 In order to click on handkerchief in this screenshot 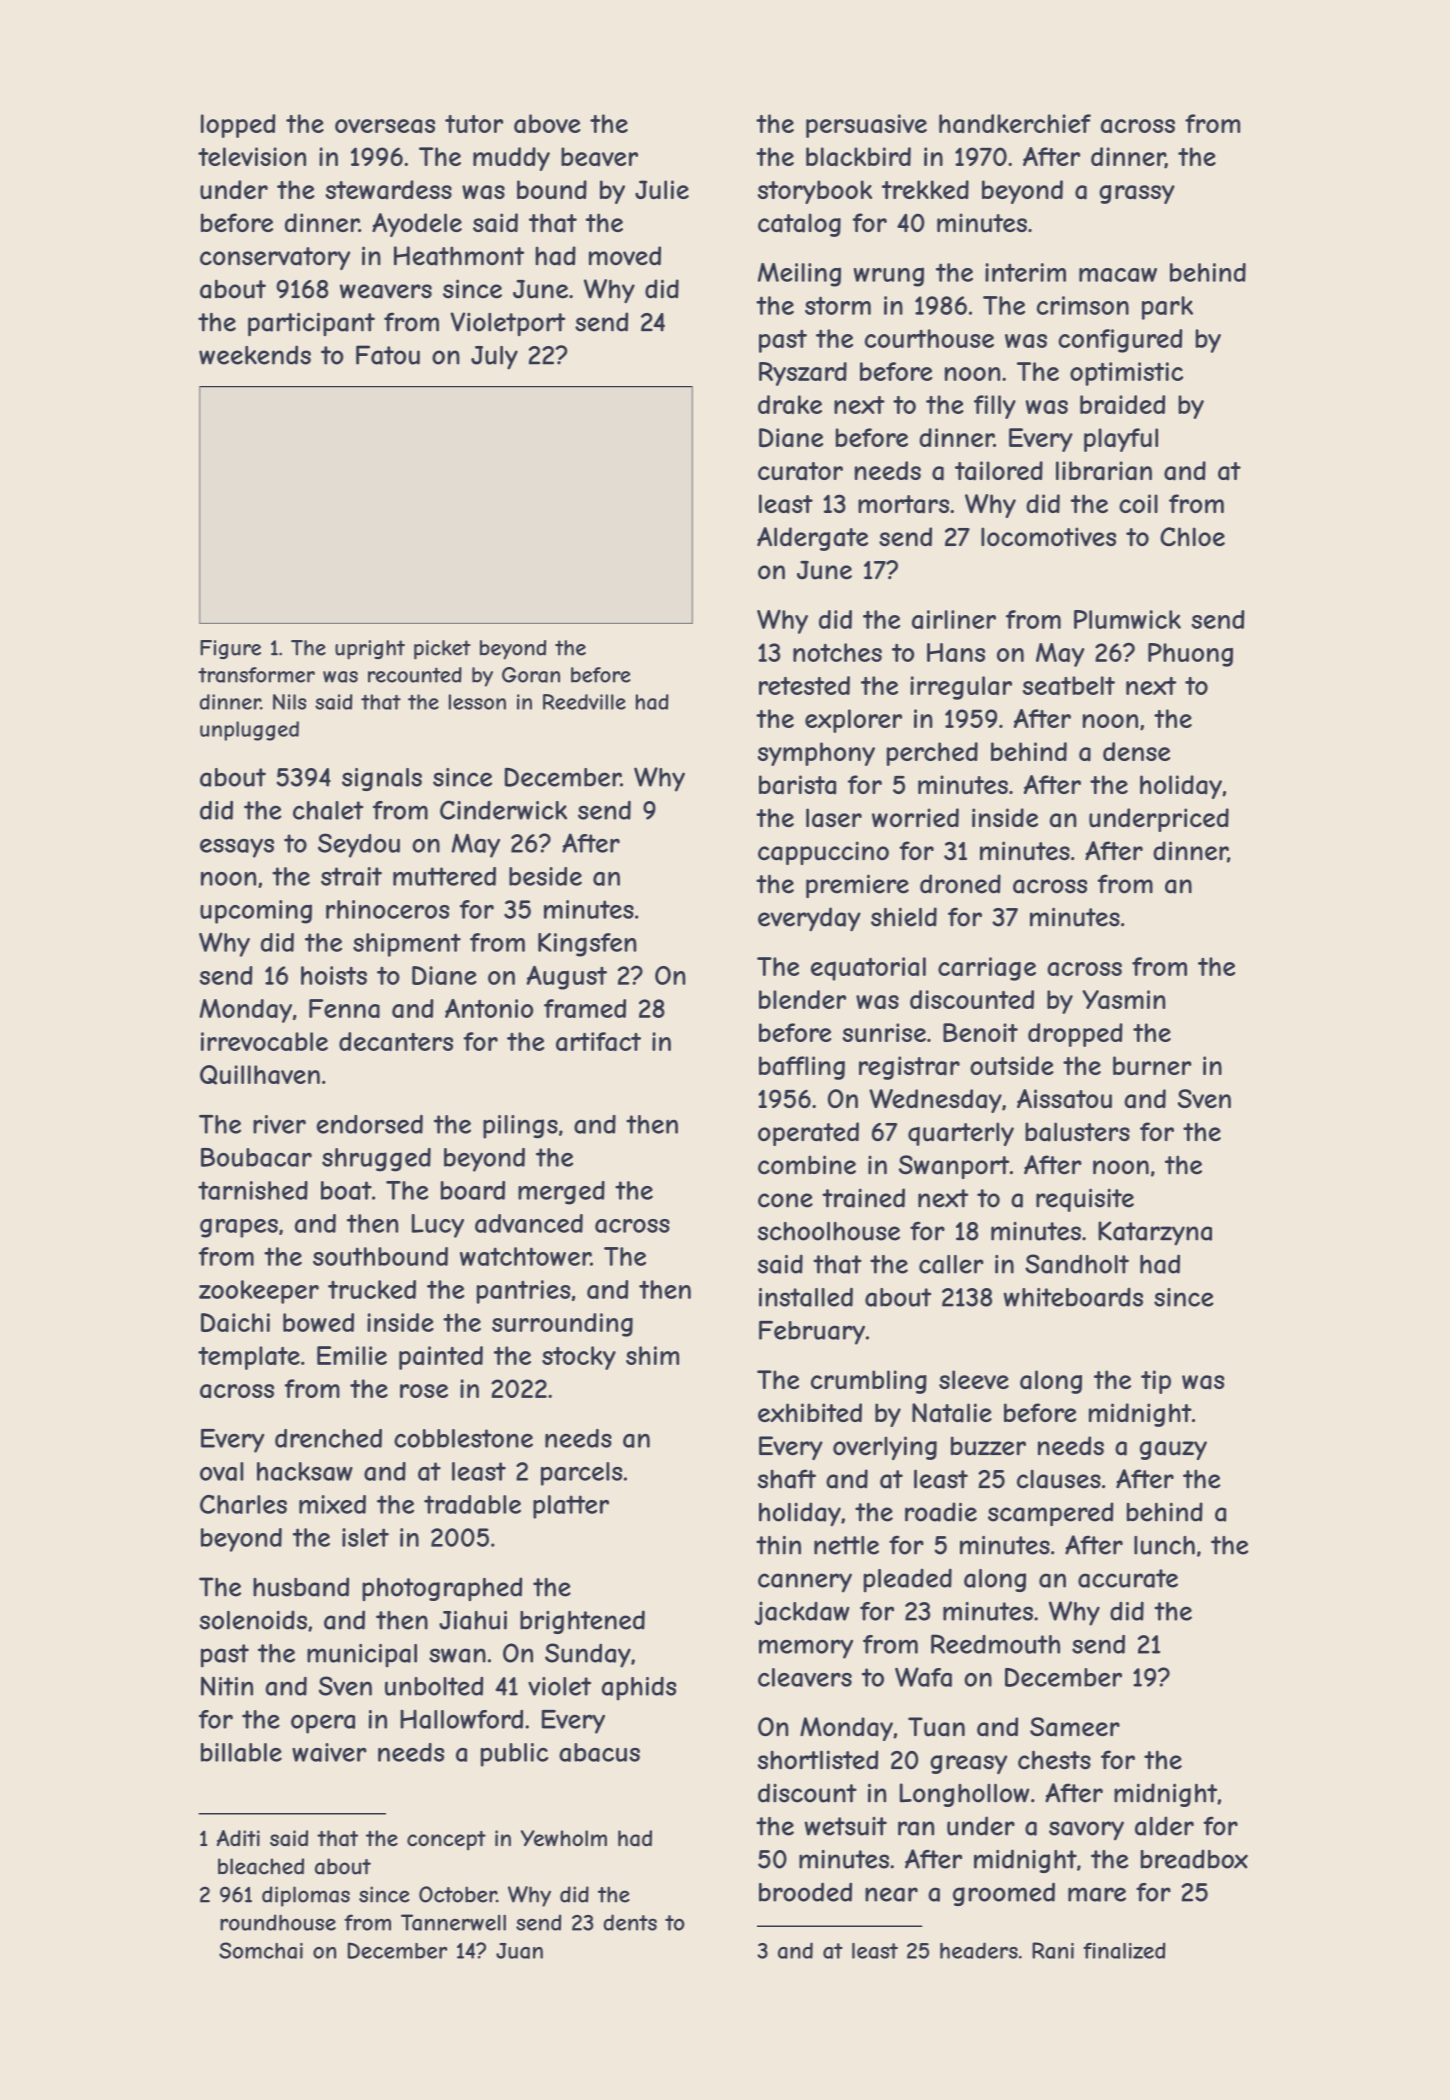, I will do `click(1015, 123)`.
